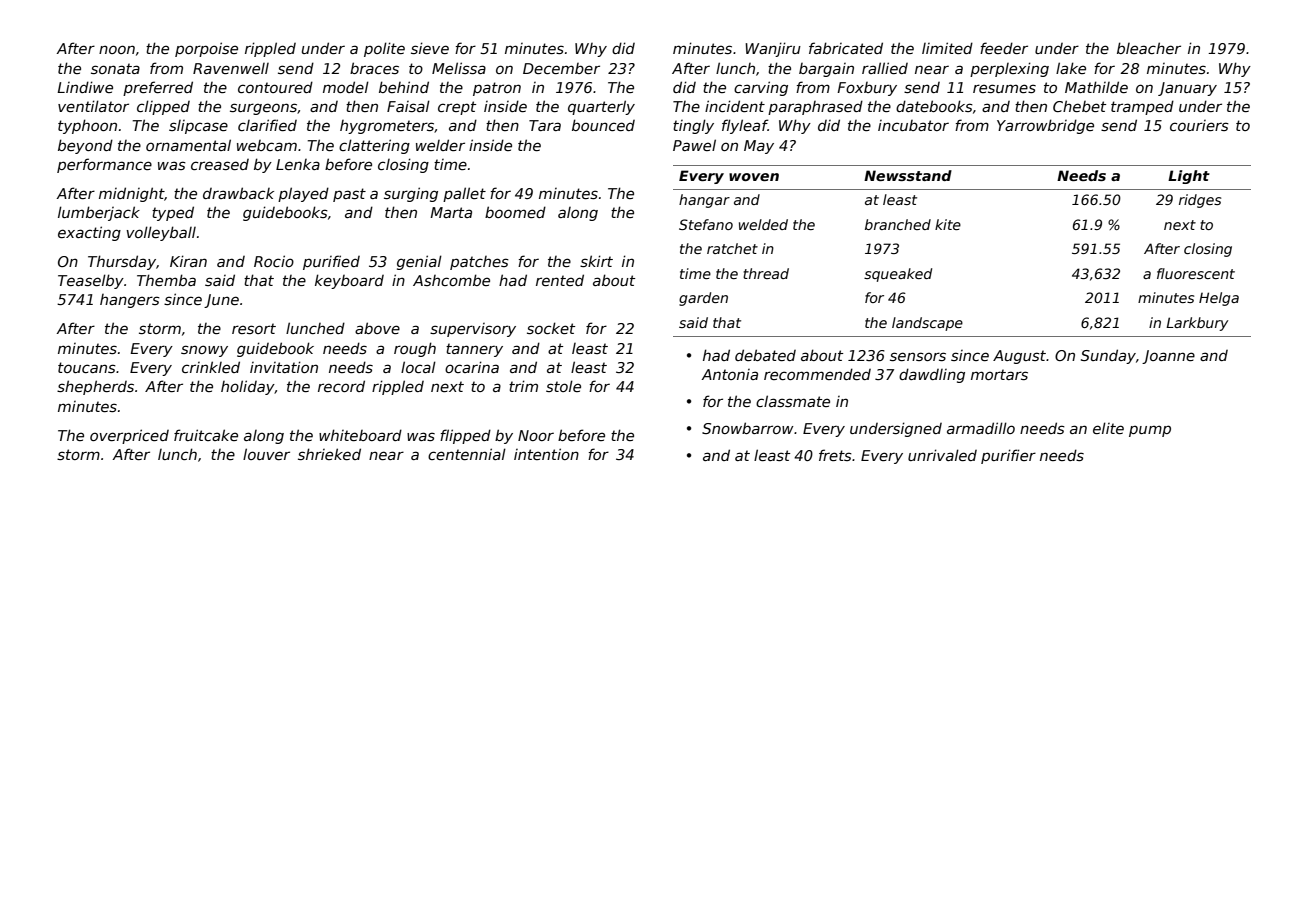 The width and height of the screenshot is (1308, 924). Describe the element at coordinates (1150, 431) in the screenshot. I see `pump` at that location.
